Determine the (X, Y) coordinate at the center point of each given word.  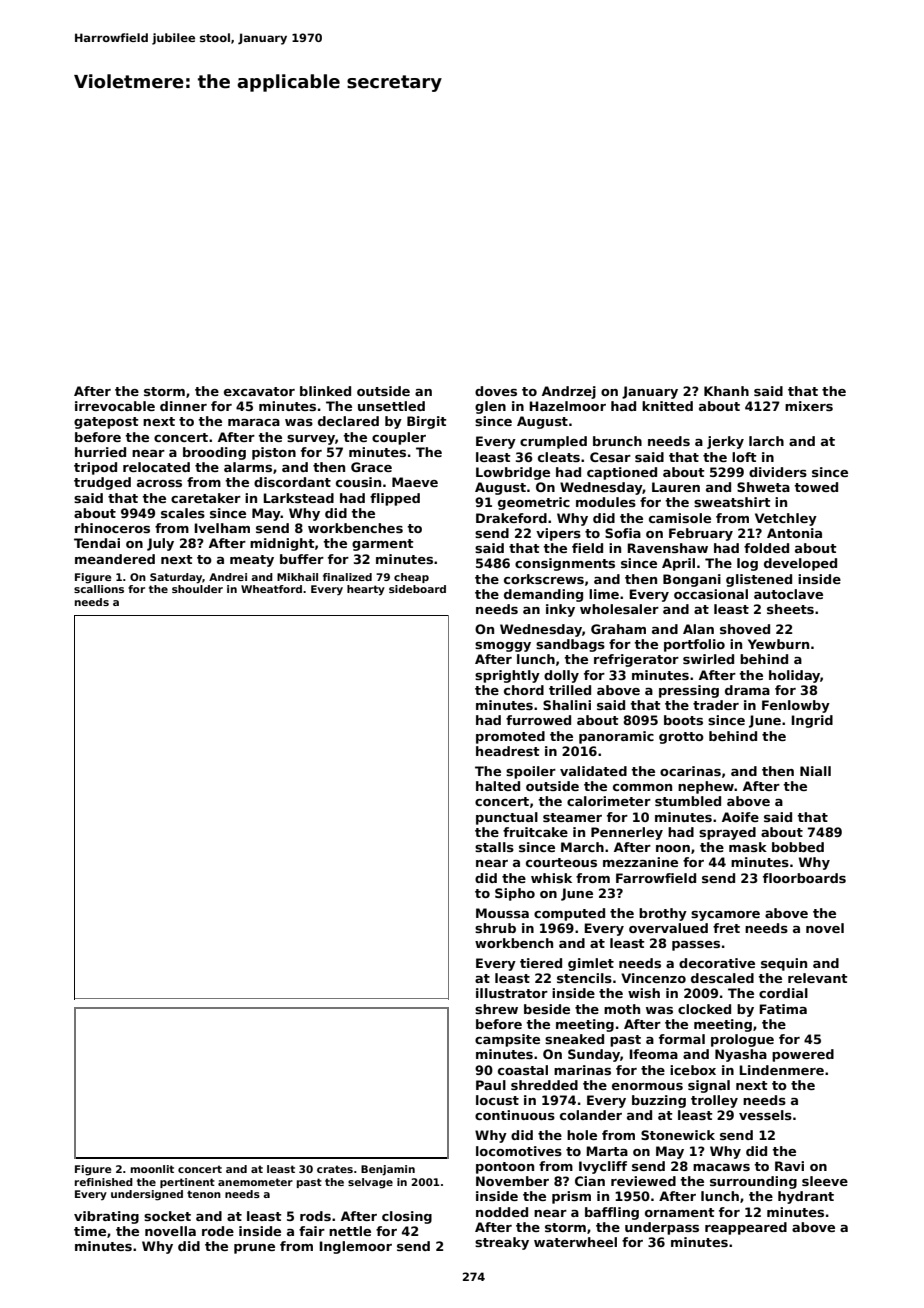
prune (254, 1249)
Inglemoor (355, 1247)
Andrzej (569, 392)
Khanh (726, 391)
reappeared (746, 1228)
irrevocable (115, 406)
